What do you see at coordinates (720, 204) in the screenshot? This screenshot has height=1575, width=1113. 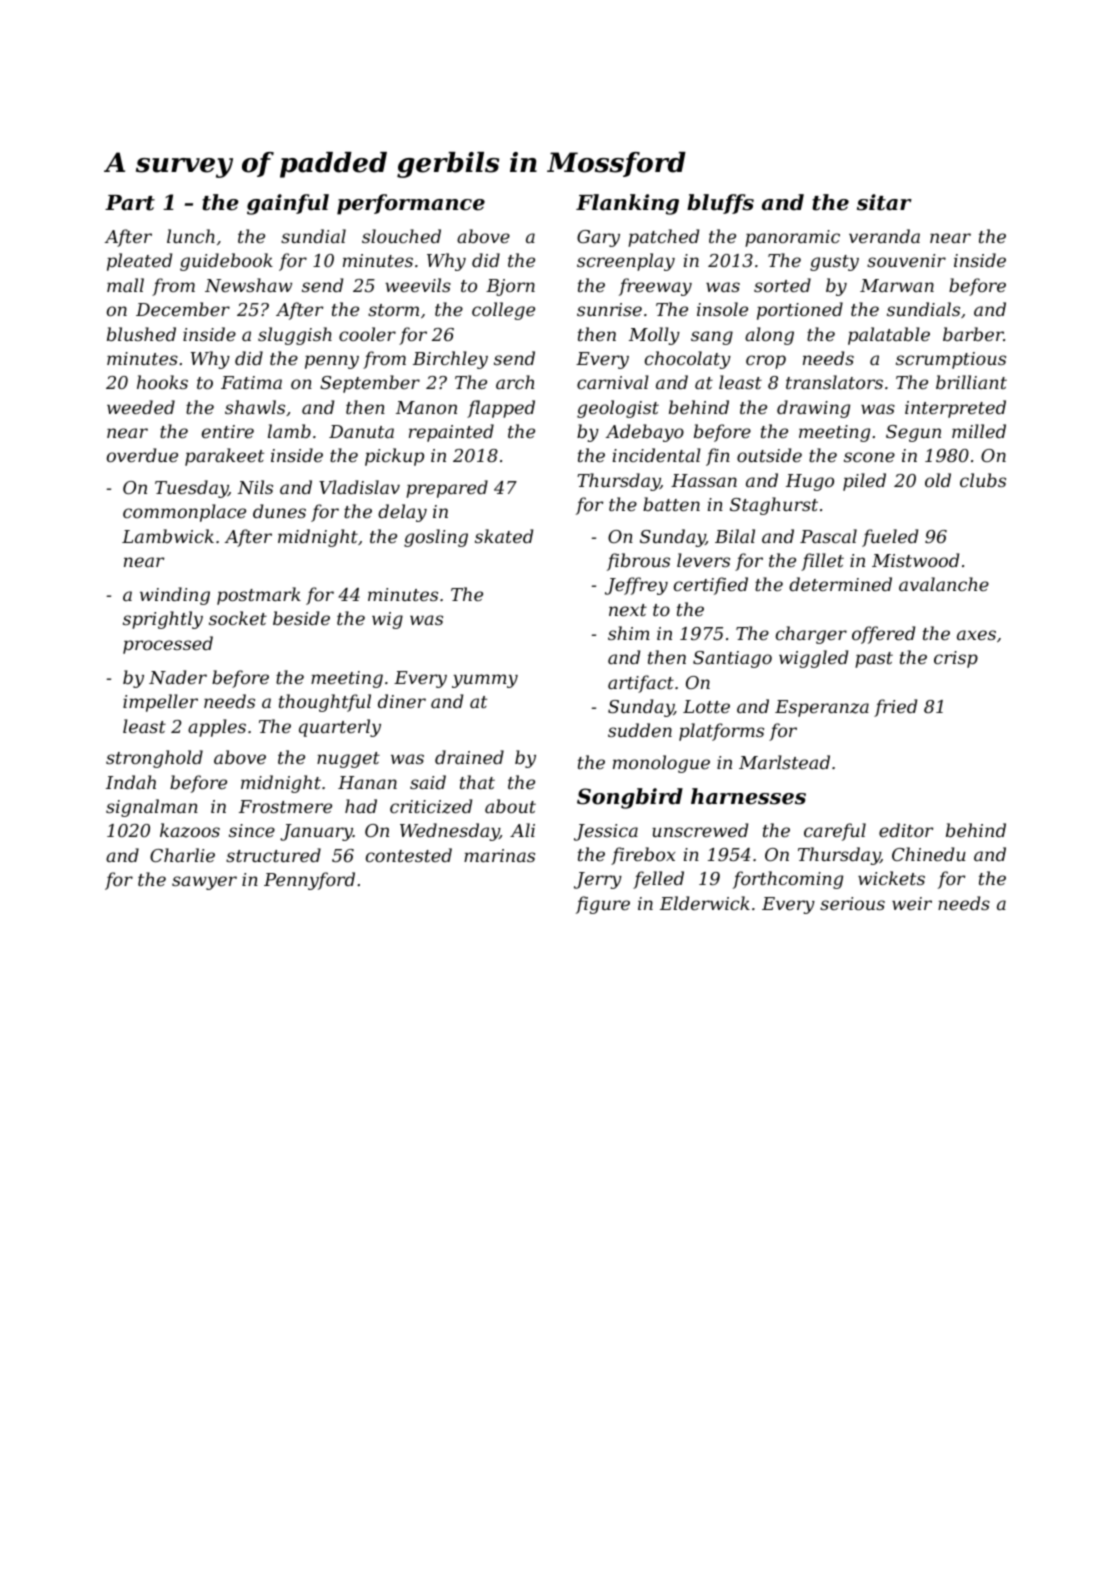 I see `bluffs` at bounding box center [720, 204].
